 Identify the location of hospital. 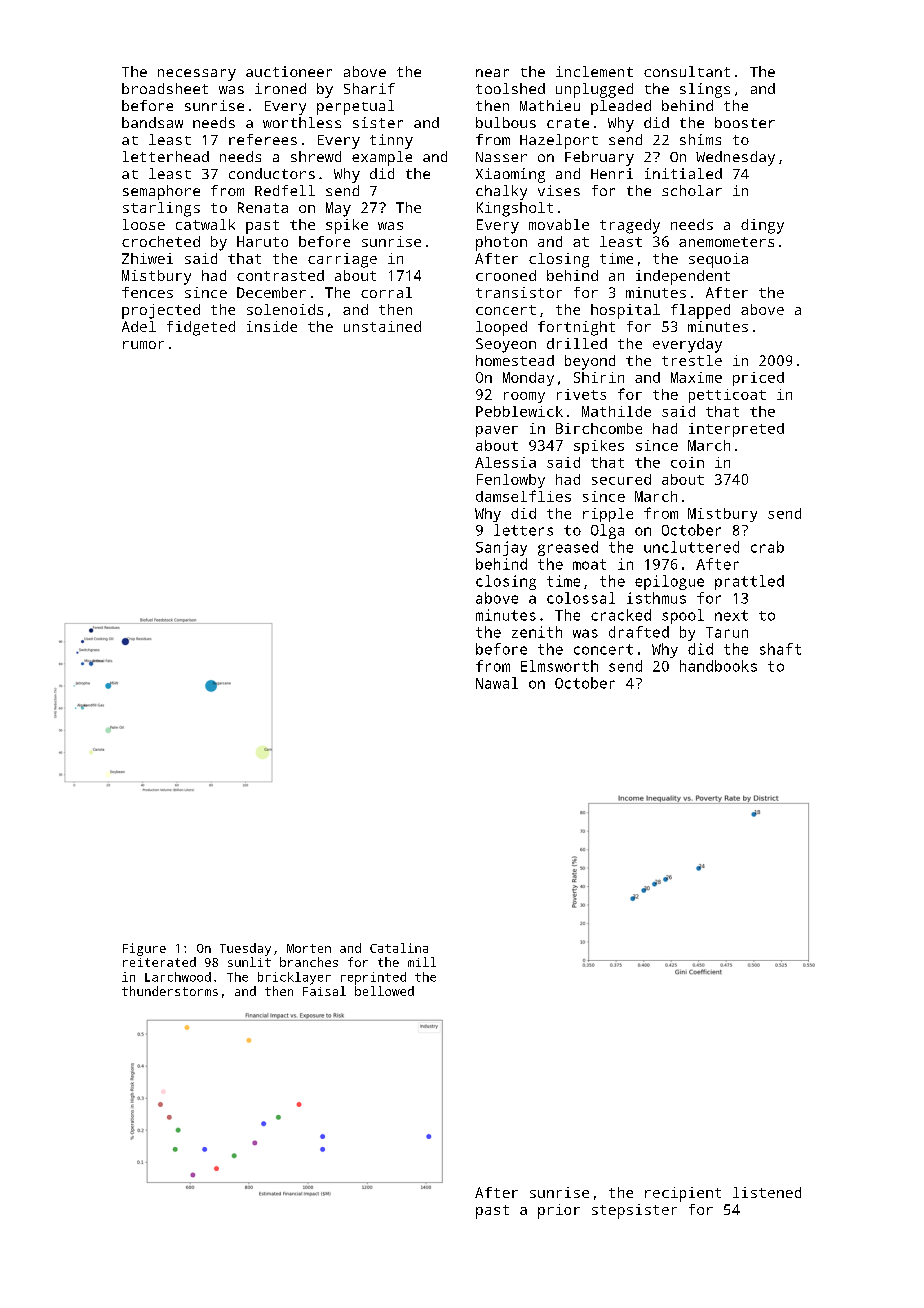
(625, 311).
